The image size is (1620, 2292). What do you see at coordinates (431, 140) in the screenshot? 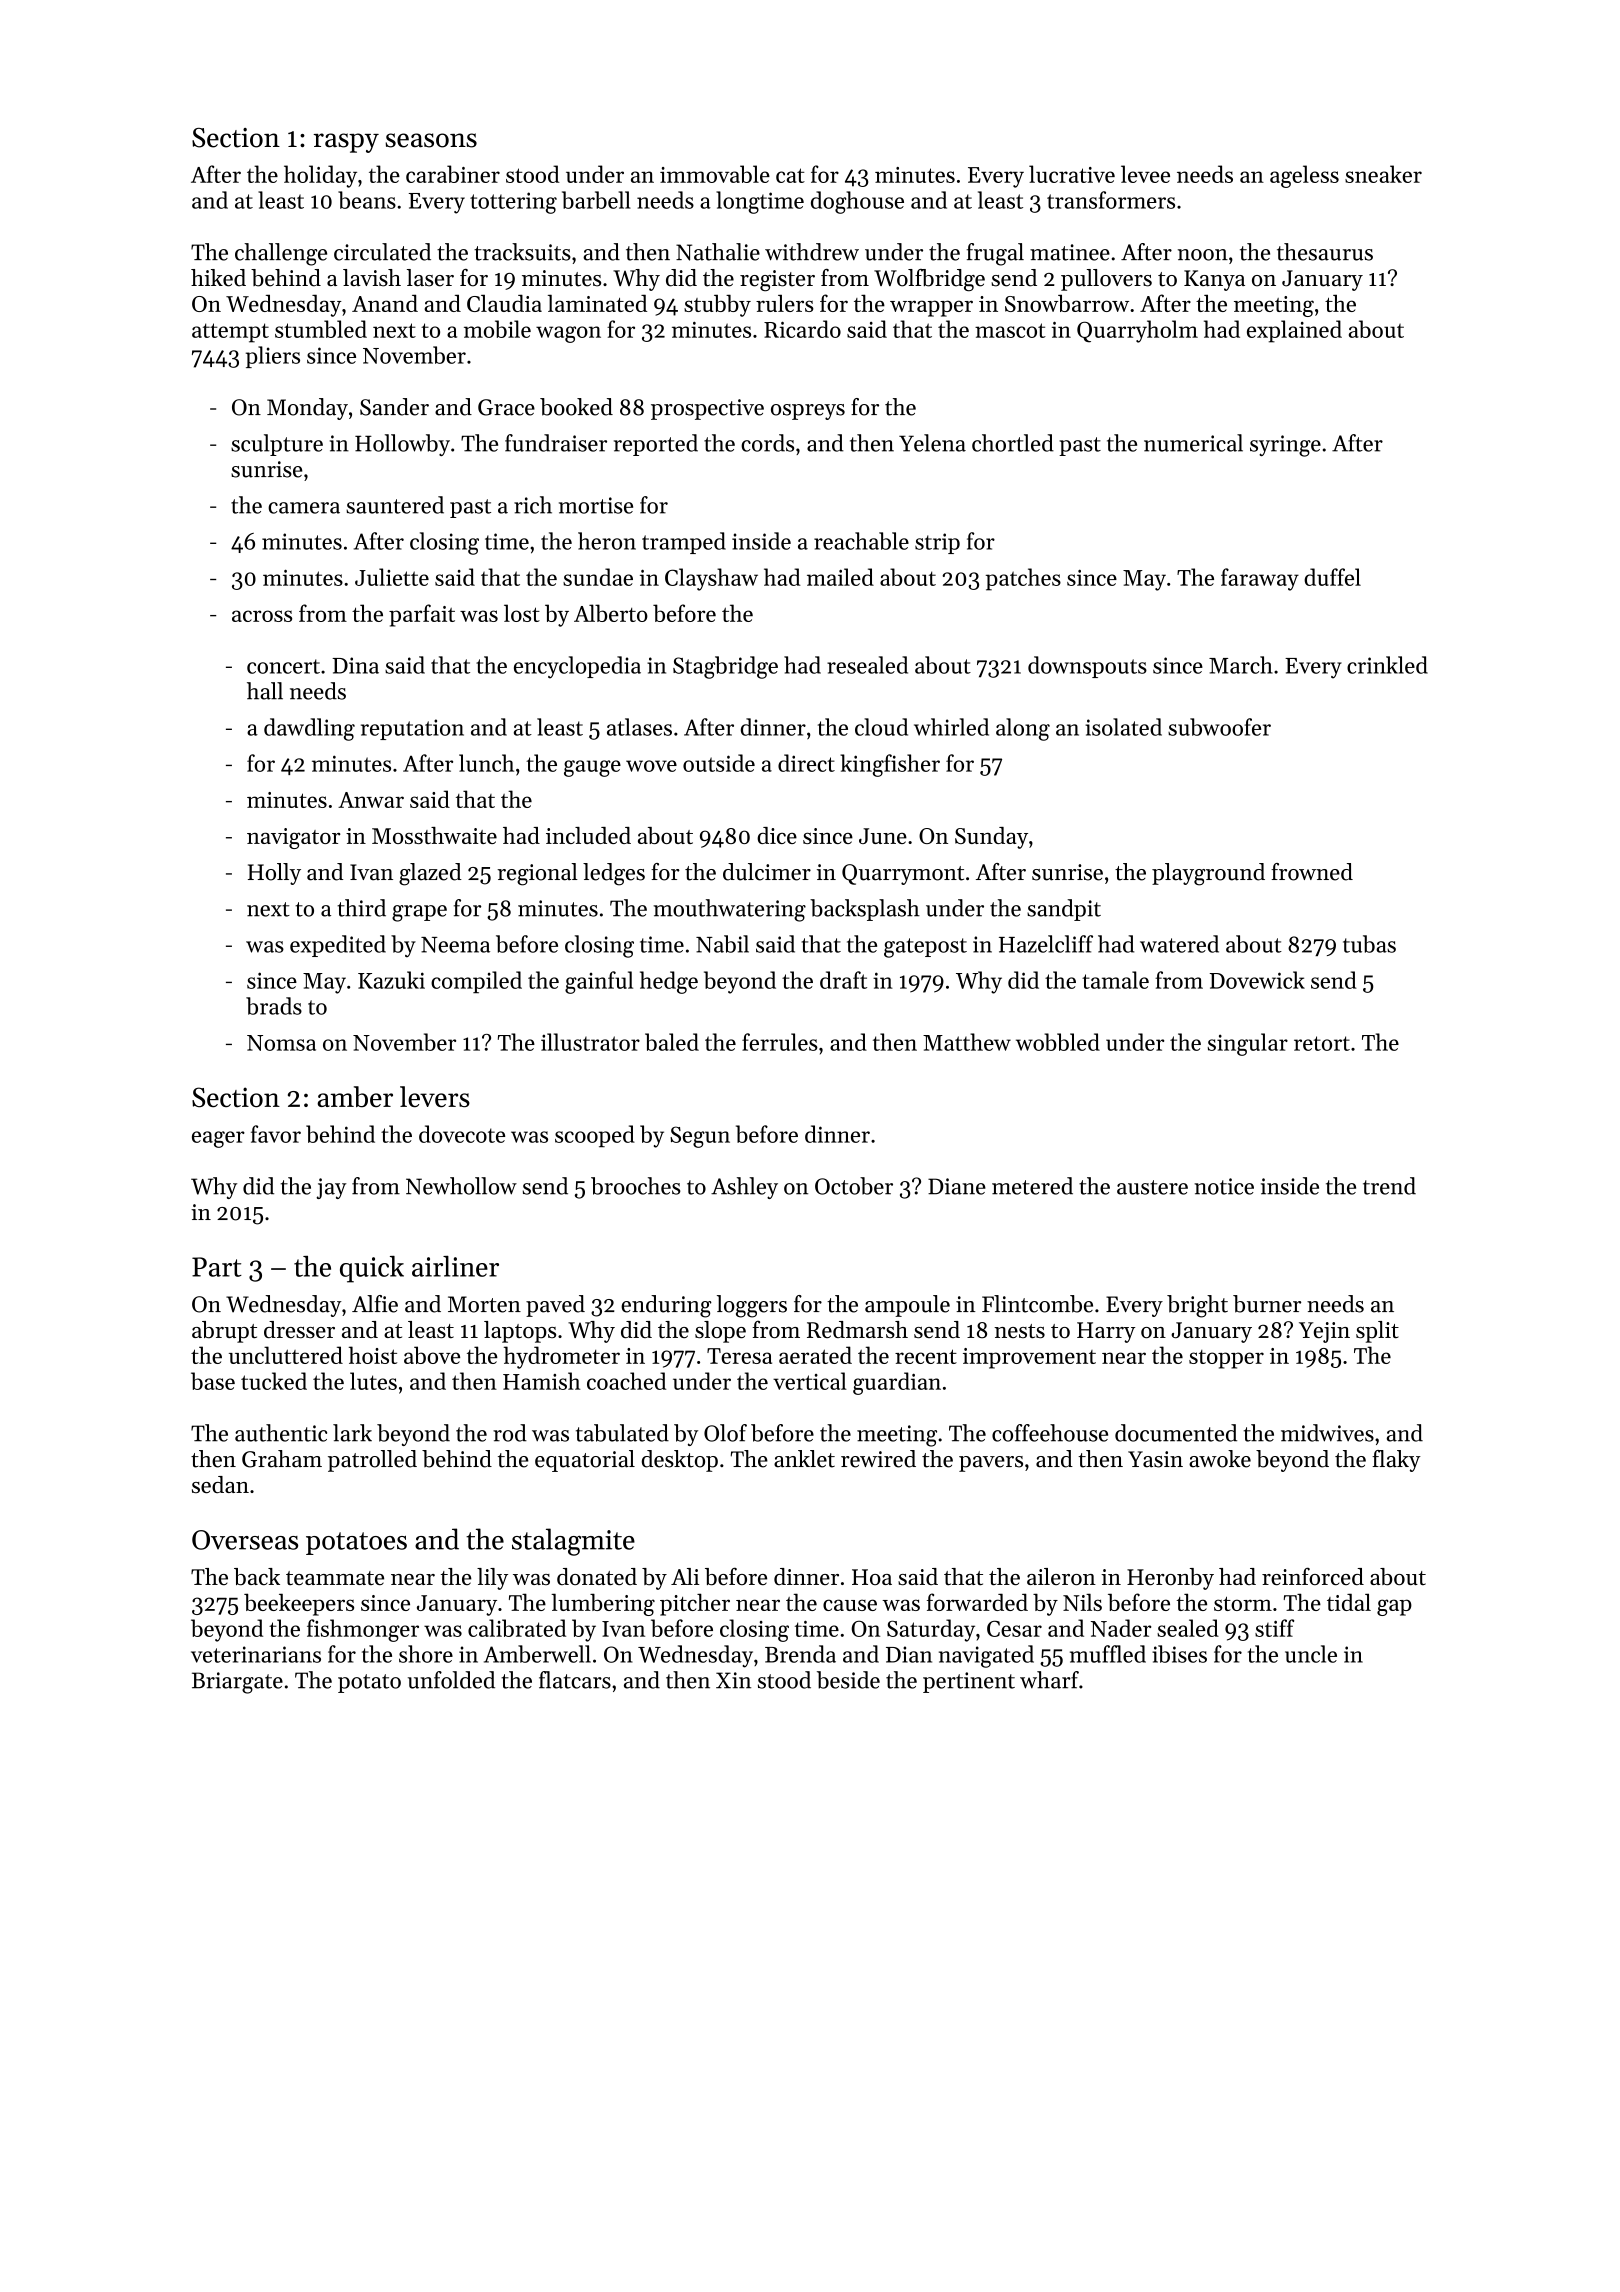
I see `seasons` at bounding box center [431, 140].
